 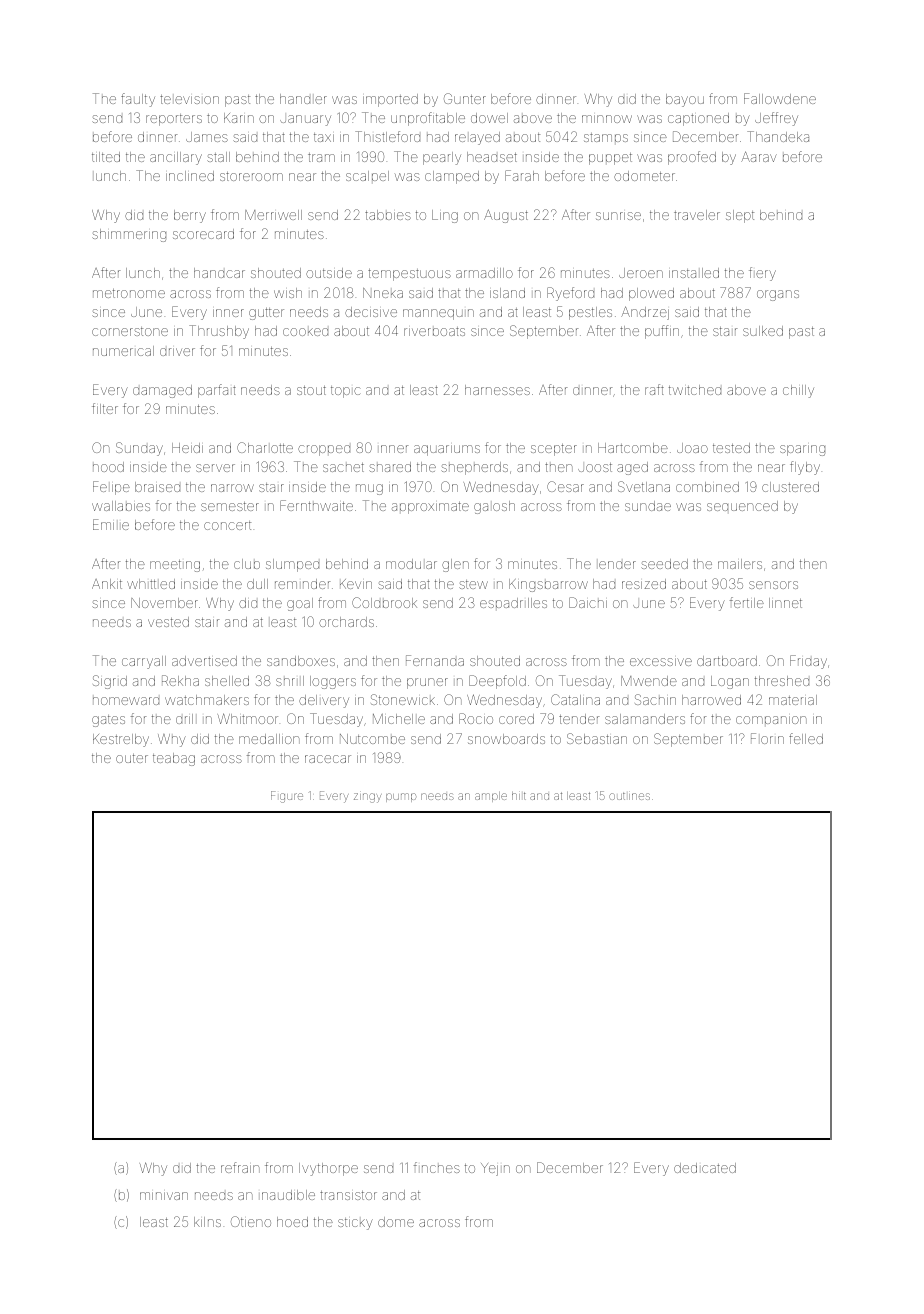 What do you see at coordinates (798, 391) in the page?
I see `chilly` at bounding box center [798, 391].
